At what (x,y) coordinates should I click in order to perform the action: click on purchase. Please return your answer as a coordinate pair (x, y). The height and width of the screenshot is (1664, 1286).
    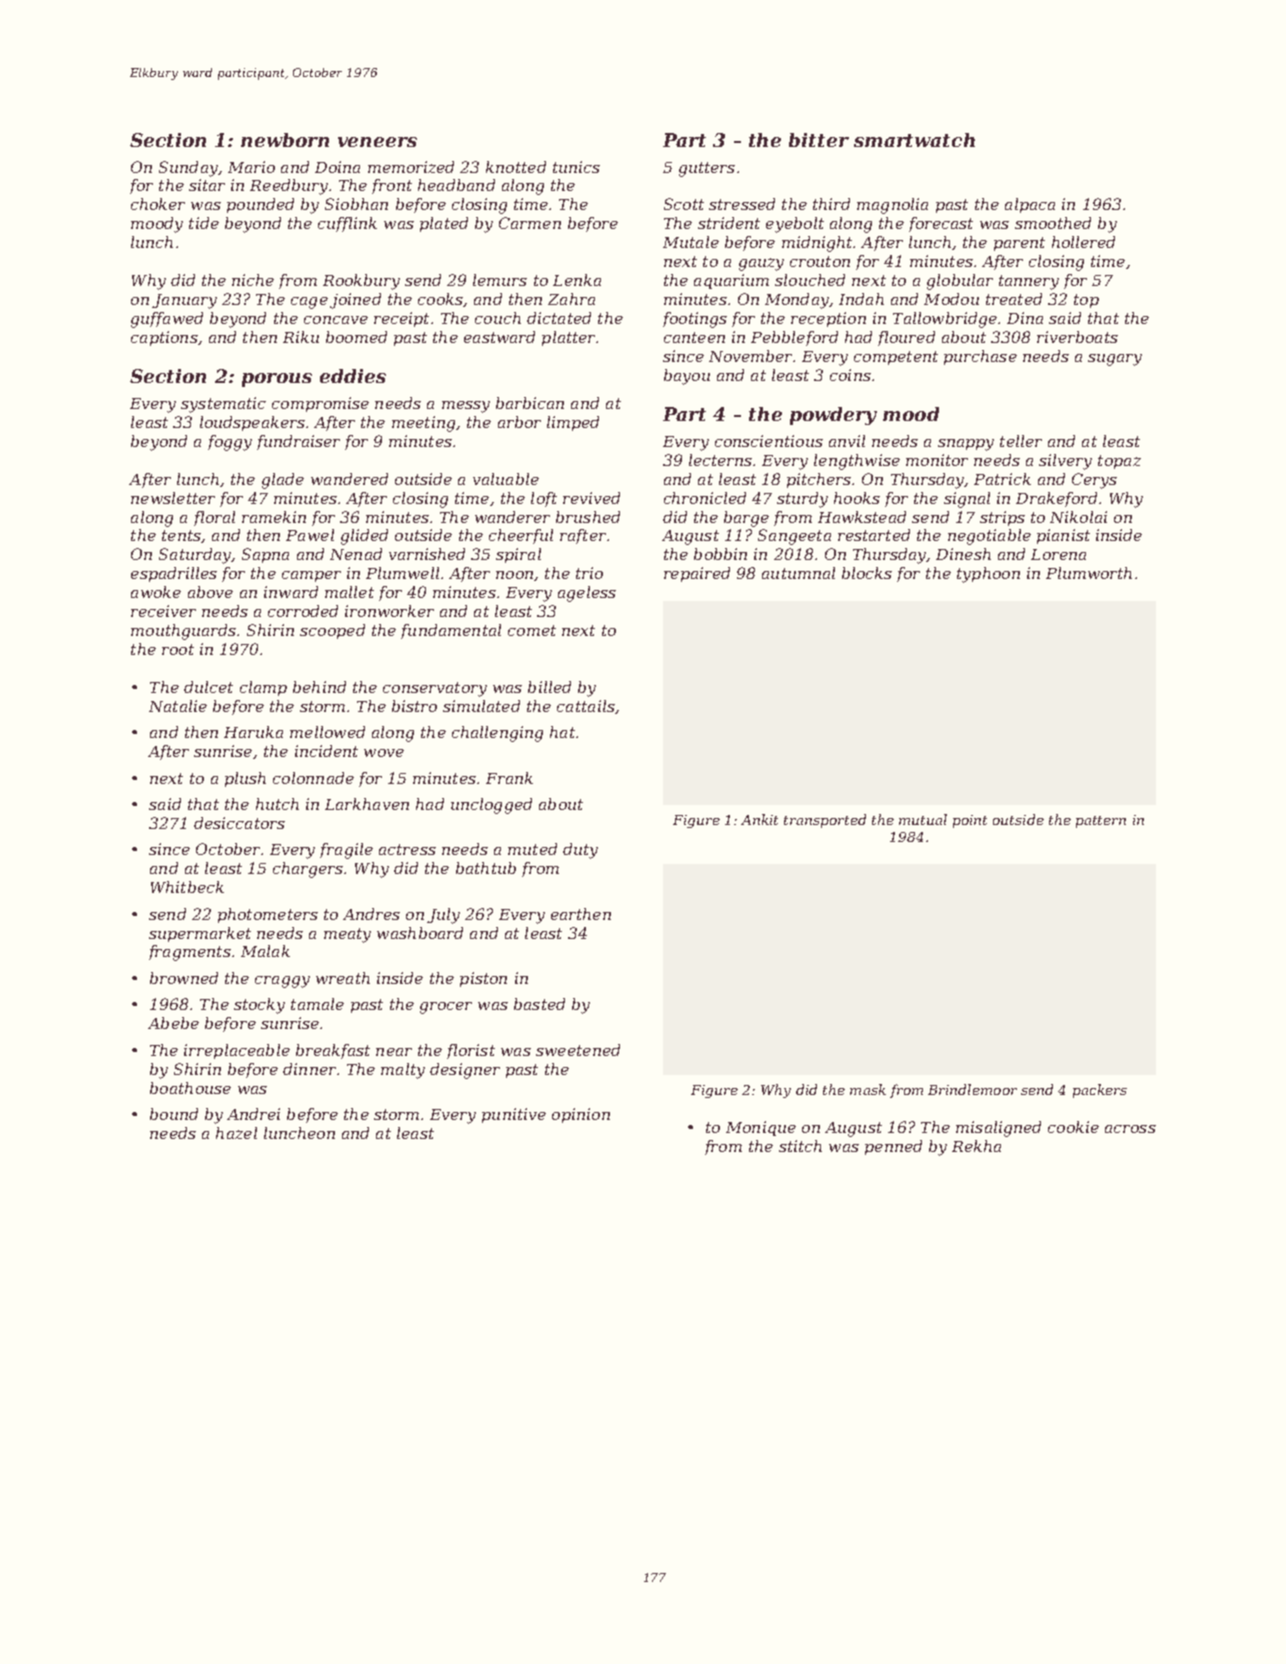
    Looking at the image, I should click on (980, 357).
